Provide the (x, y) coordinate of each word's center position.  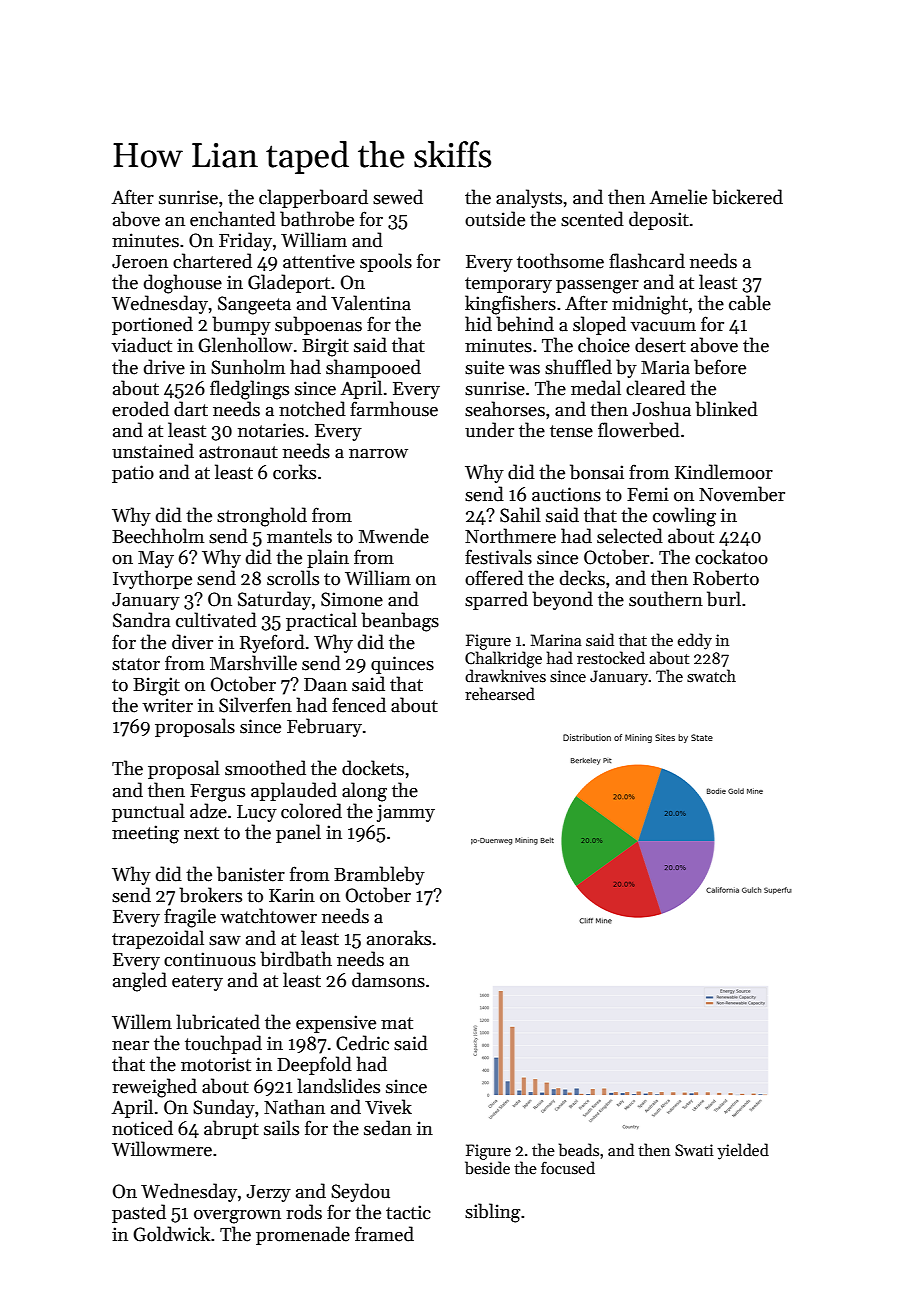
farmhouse (394, 409)
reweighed (154, 1088)
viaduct (142, 345)
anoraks (399, 938)
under (489, 430)
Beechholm (158, 536)
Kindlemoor (724, 472)
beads (579, 1150)
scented (592, 219)
